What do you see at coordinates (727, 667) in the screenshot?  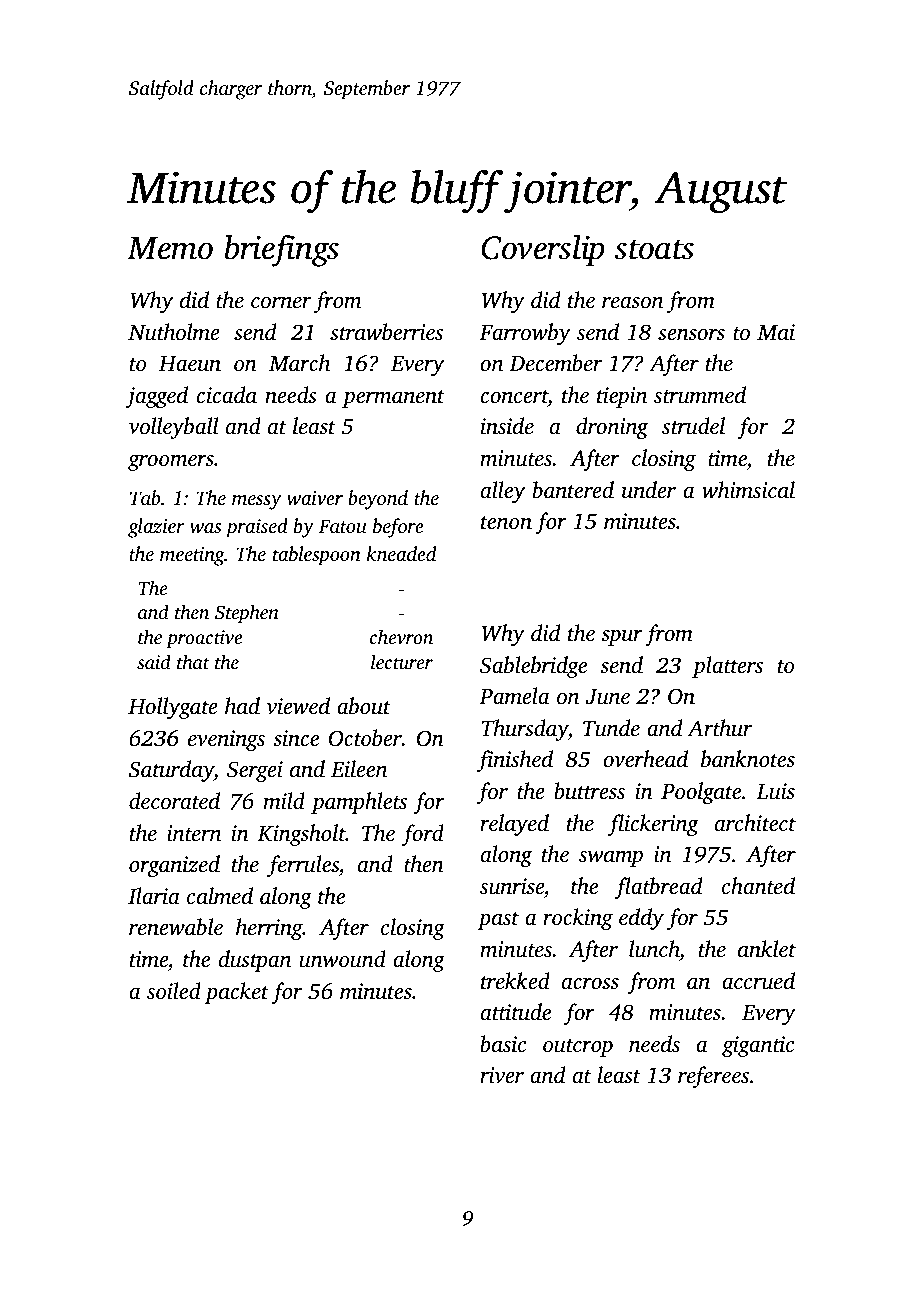 I see `platters` at bounding box center [727, 667].
